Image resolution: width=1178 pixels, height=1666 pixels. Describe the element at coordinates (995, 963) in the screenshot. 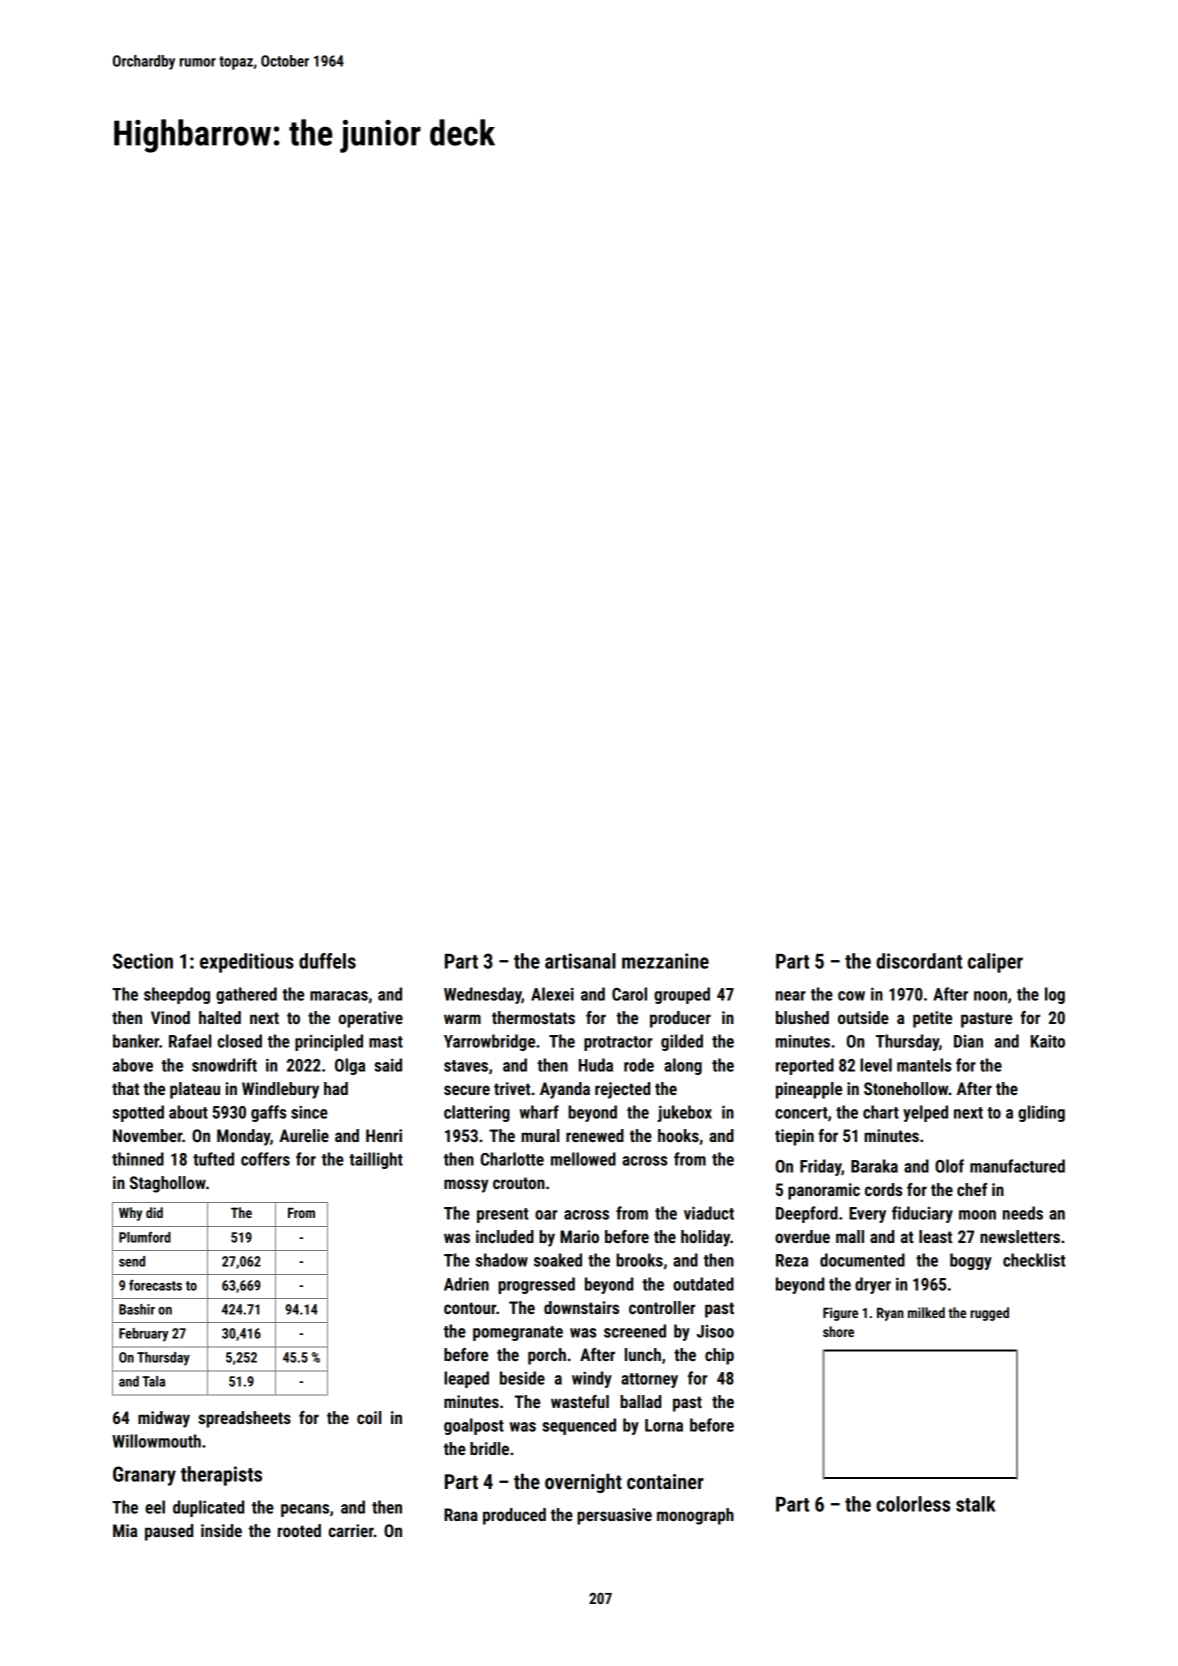

I see `caliper` at that location.
